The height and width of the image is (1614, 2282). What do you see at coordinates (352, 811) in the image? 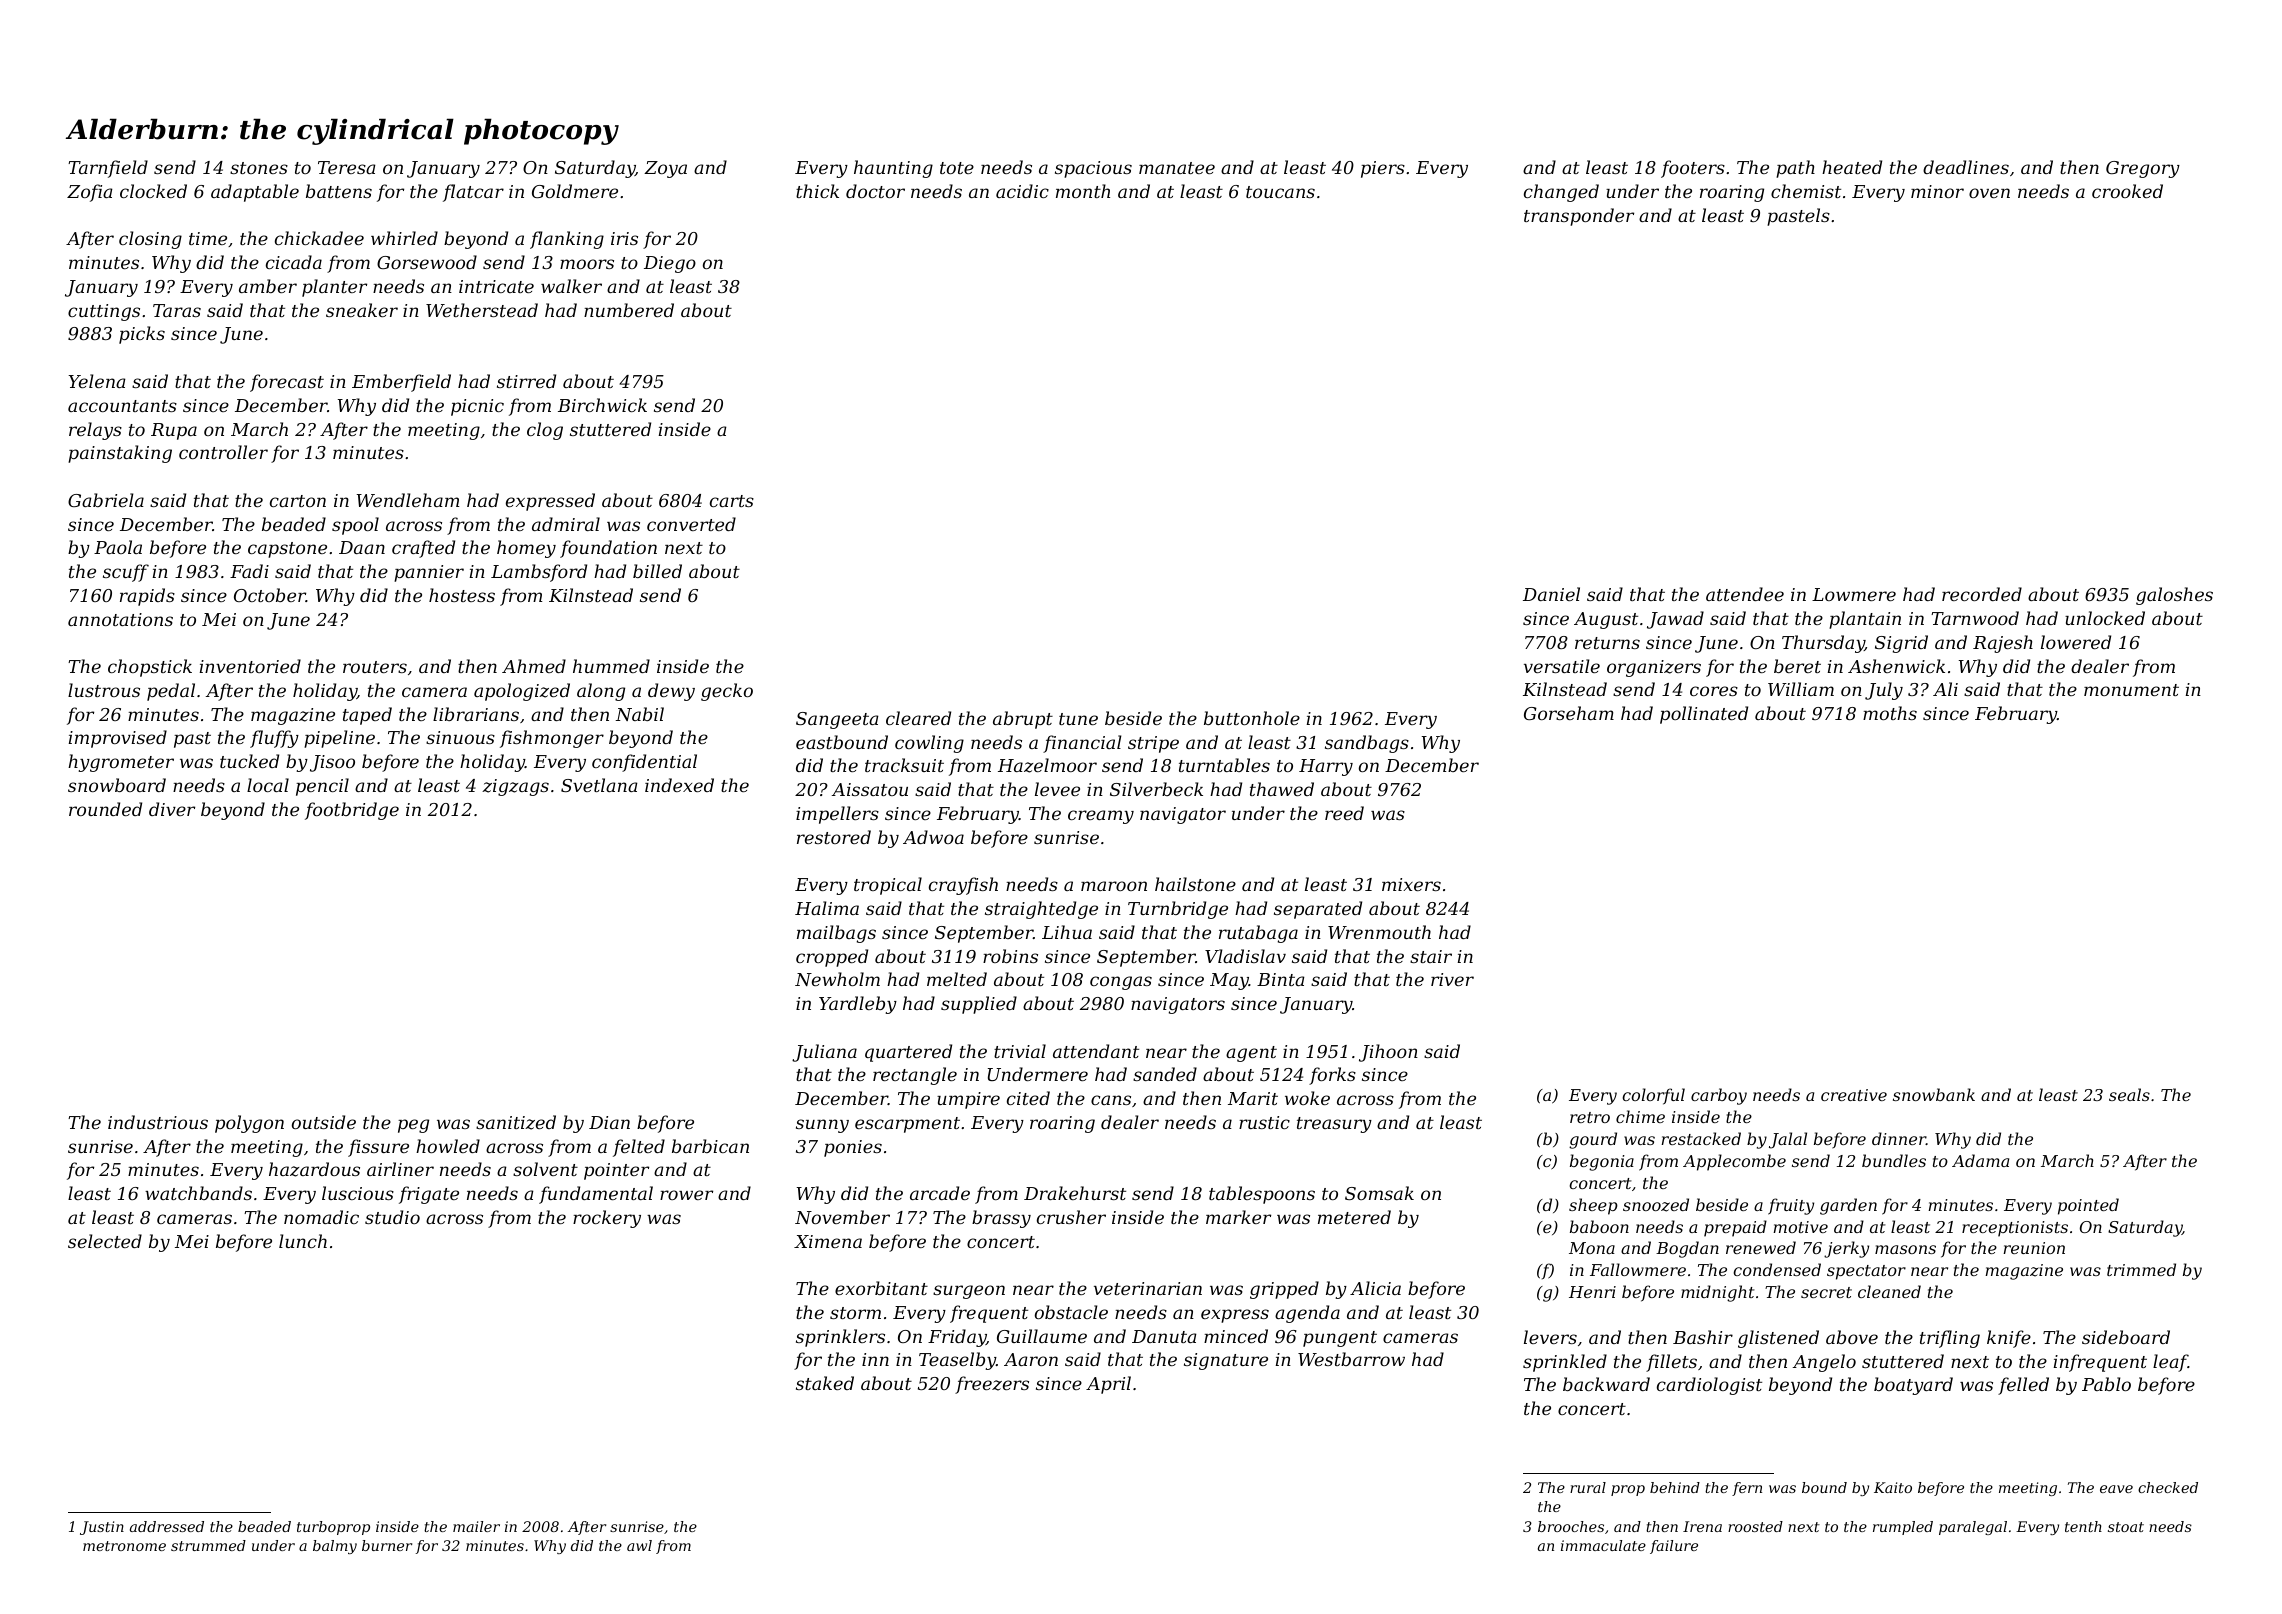
I see `footbridge` at bounding box center [352, 811].
